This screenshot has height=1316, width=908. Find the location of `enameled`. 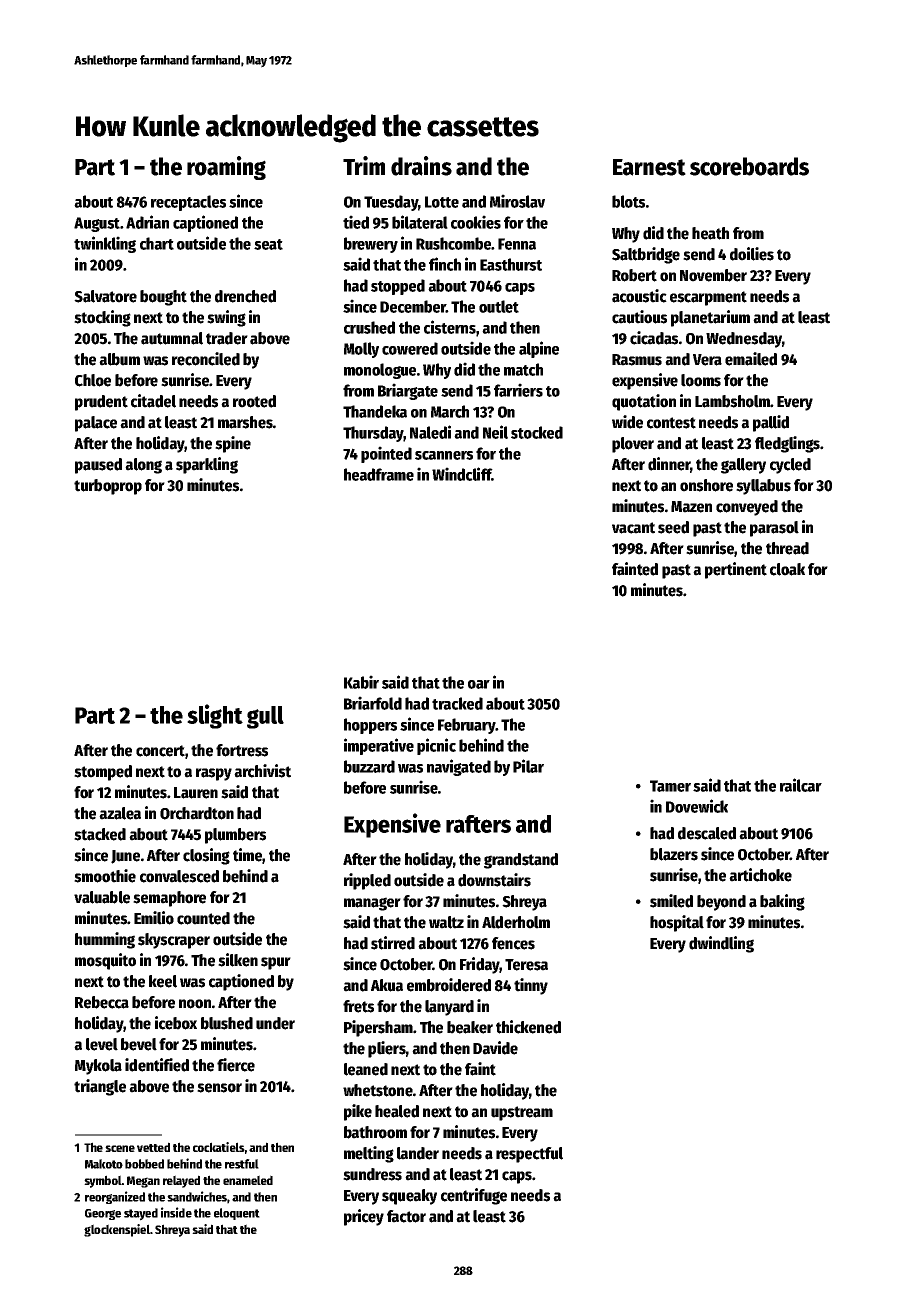

enameled is located at coordinates (248, 1180).
